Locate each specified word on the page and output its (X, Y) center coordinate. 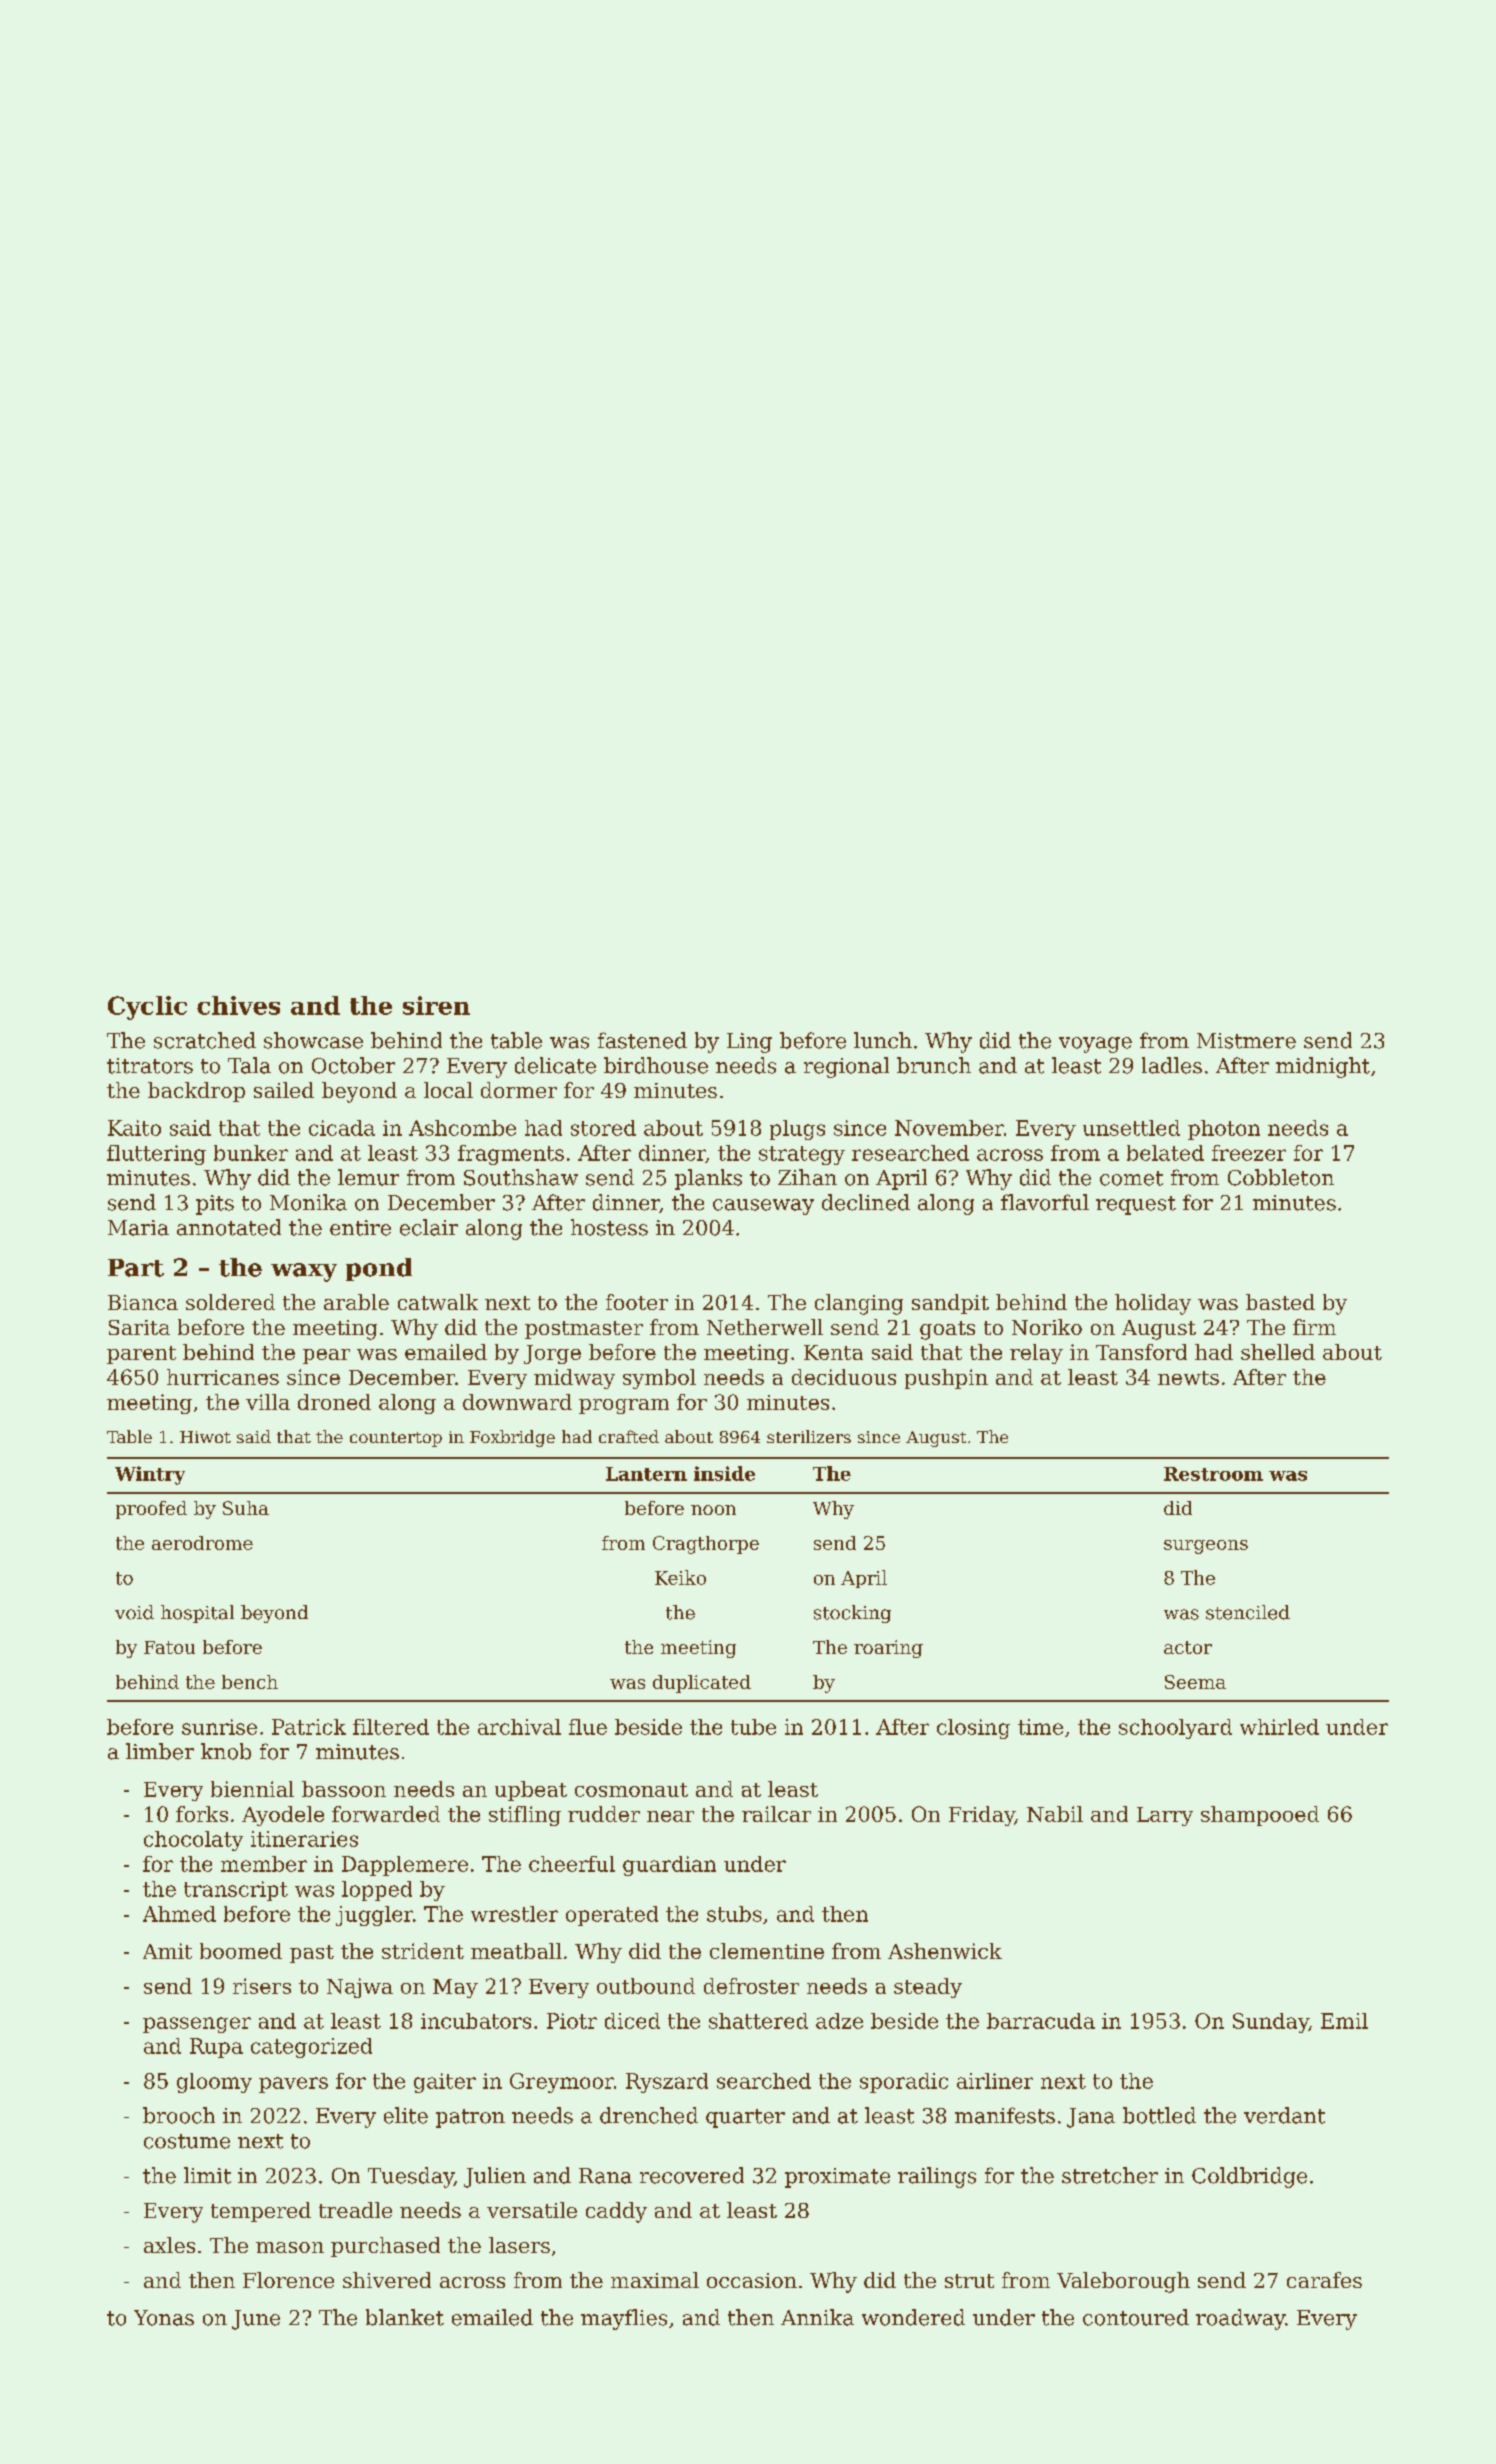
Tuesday (411, 2177)
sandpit (950, 1304)
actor (1188, 1647)
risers (262, 1986)
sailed (284, 1090)
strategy (802, 1155)
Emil (1344, 2021)
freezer (1249, 1153)
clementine (767, 1951)
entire (360, 1228)
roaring (888, 1649)
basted (1280, 1302)
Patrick (309, 1727)
